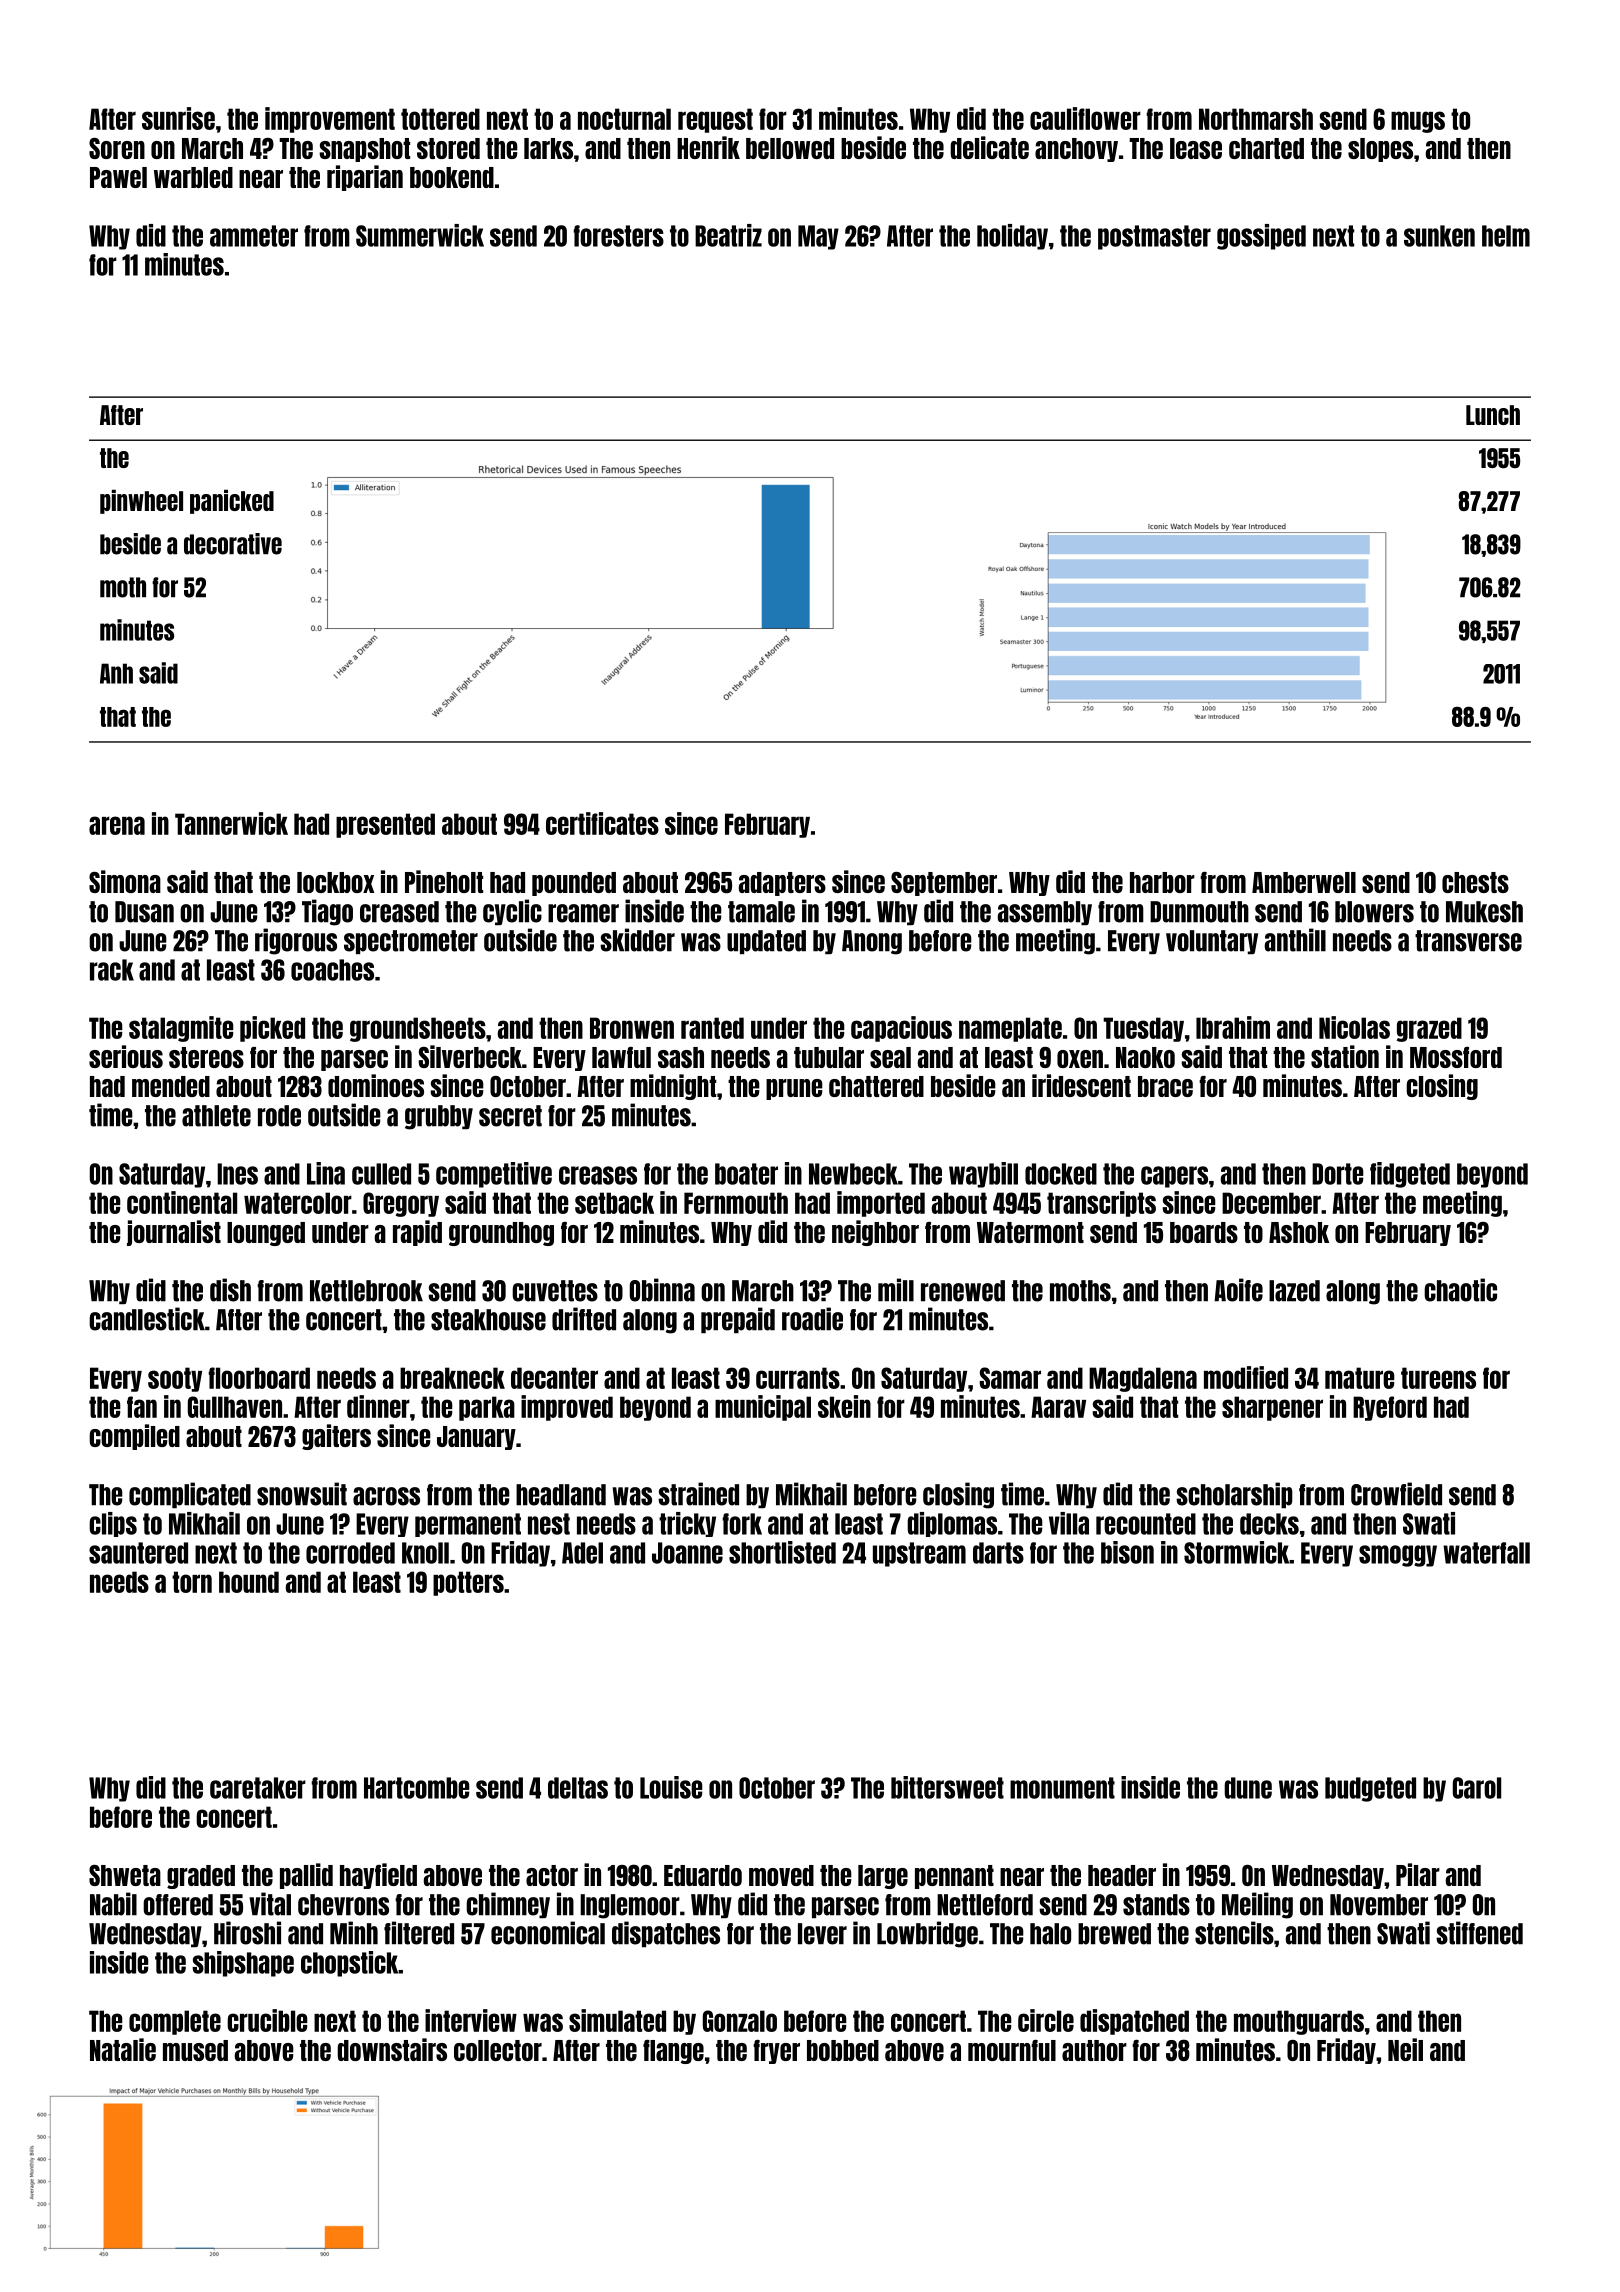 This image has width=1620, height=2292. What do you see at coordinates (117, 148) in the image?
I see `Soren` at bounding box center [117, 148].
